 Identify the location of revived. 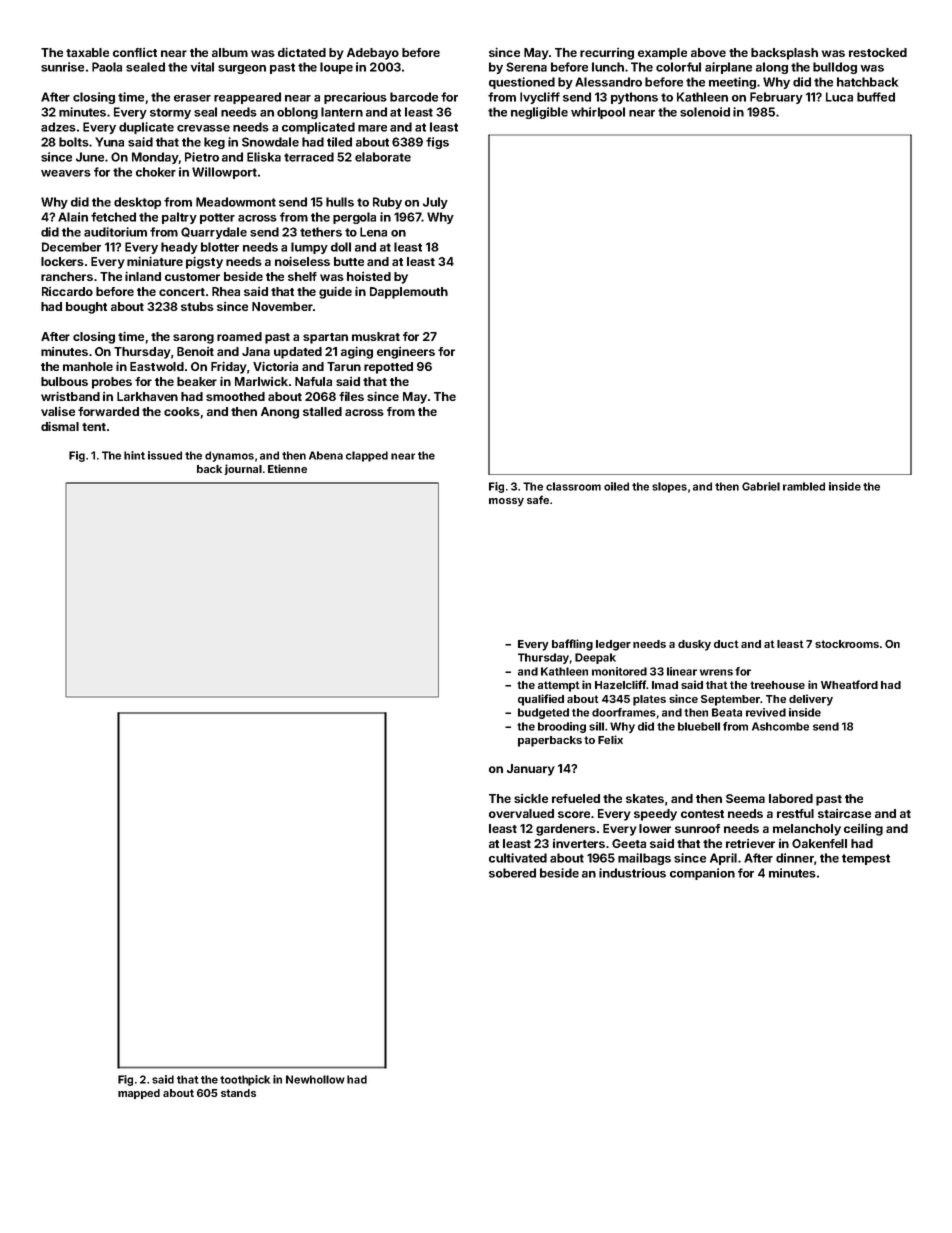
(766, 712).
